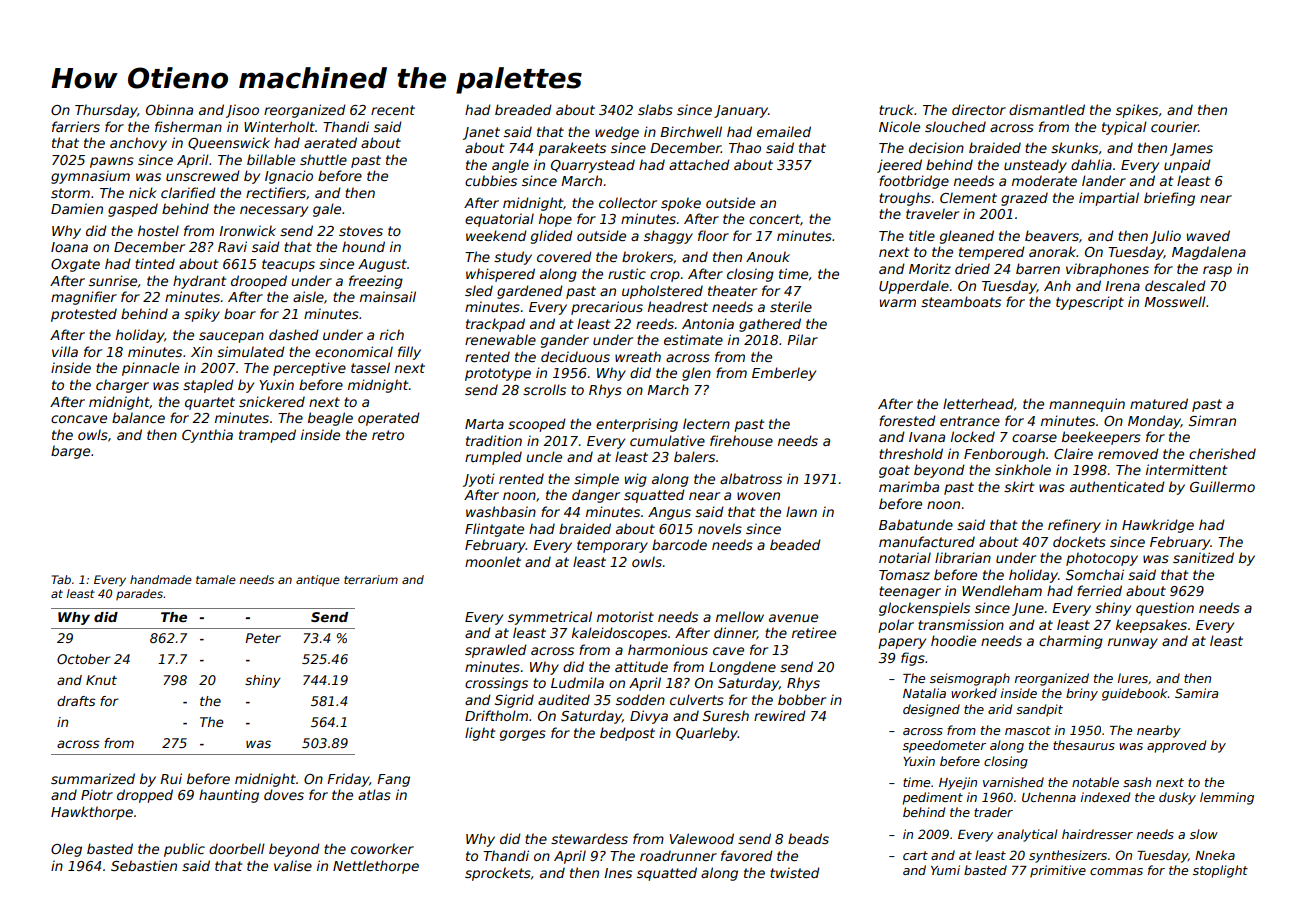 The image size is (1308, 924). What do you see at coordinates (240, 313) in the document?
I see `boar` at bounding box center [240, 313].
